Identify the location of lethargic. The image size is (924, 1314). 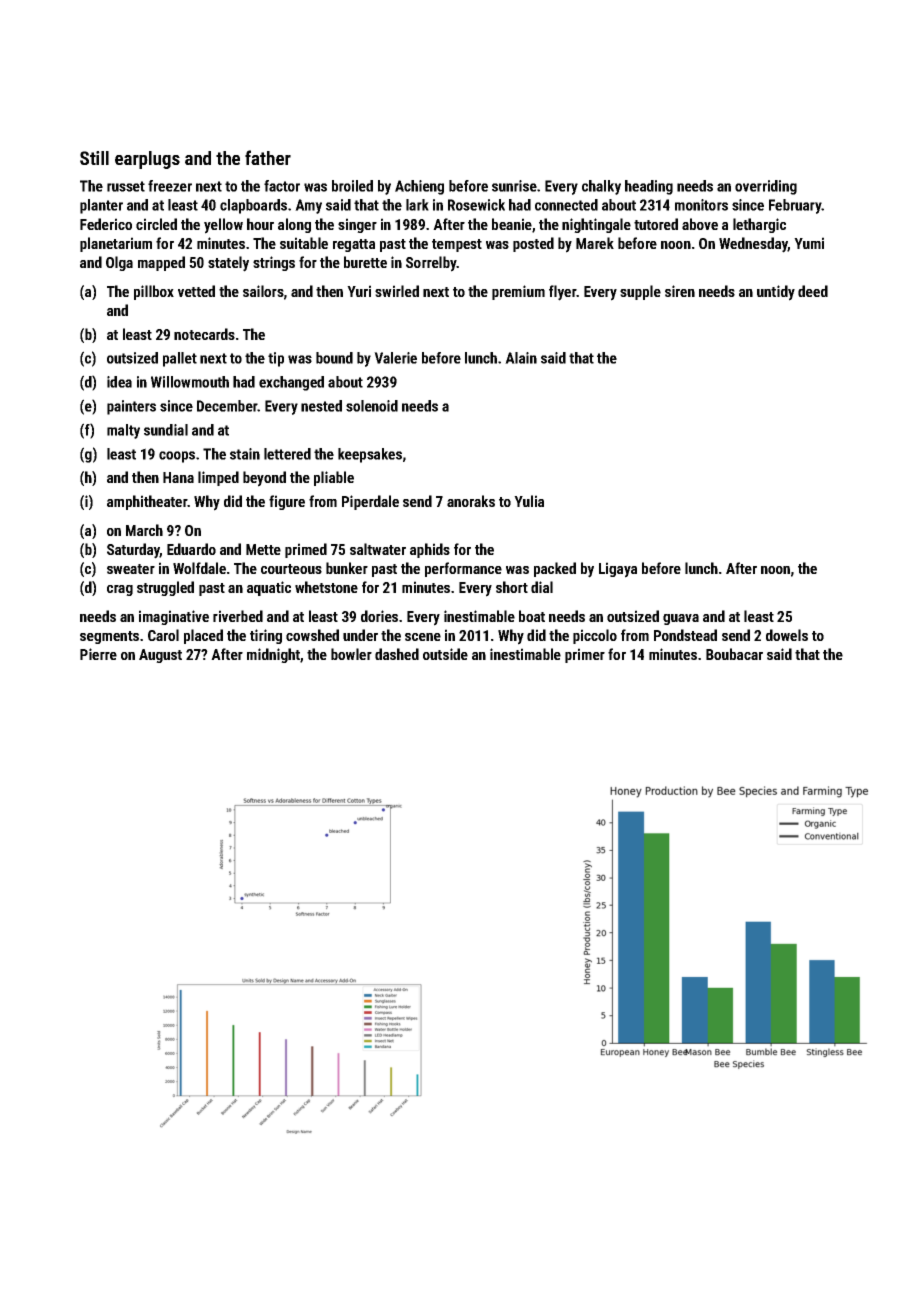
(759, 225).
